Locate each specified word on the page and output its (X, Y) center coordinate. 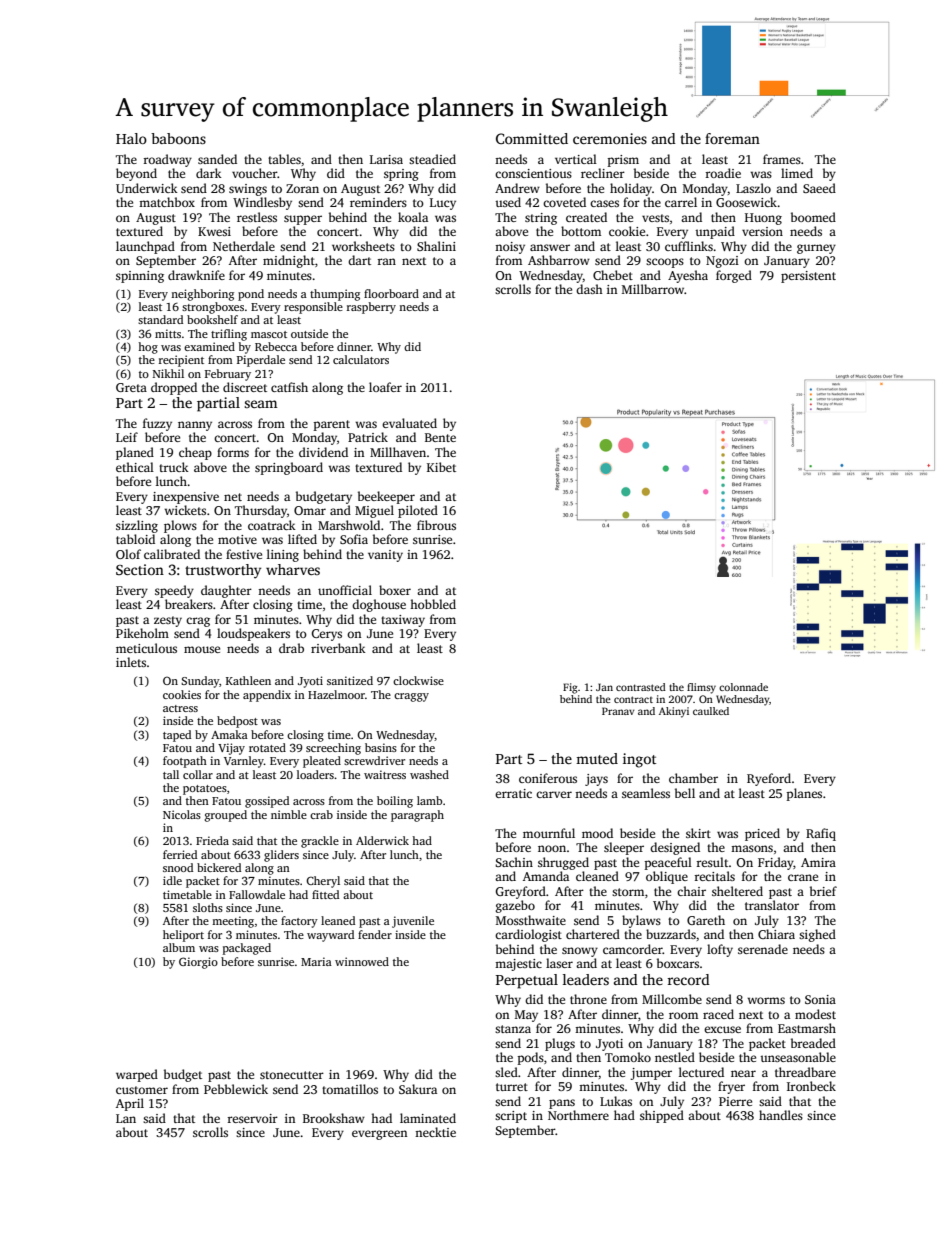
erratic (513, 793)
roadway (168, 160)
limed (797, 173)
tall (171, 774)
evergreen (379, 1135)
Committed (532, 138)
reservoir (253, 1118)
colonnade (743, 687)
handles (781, 1115)
